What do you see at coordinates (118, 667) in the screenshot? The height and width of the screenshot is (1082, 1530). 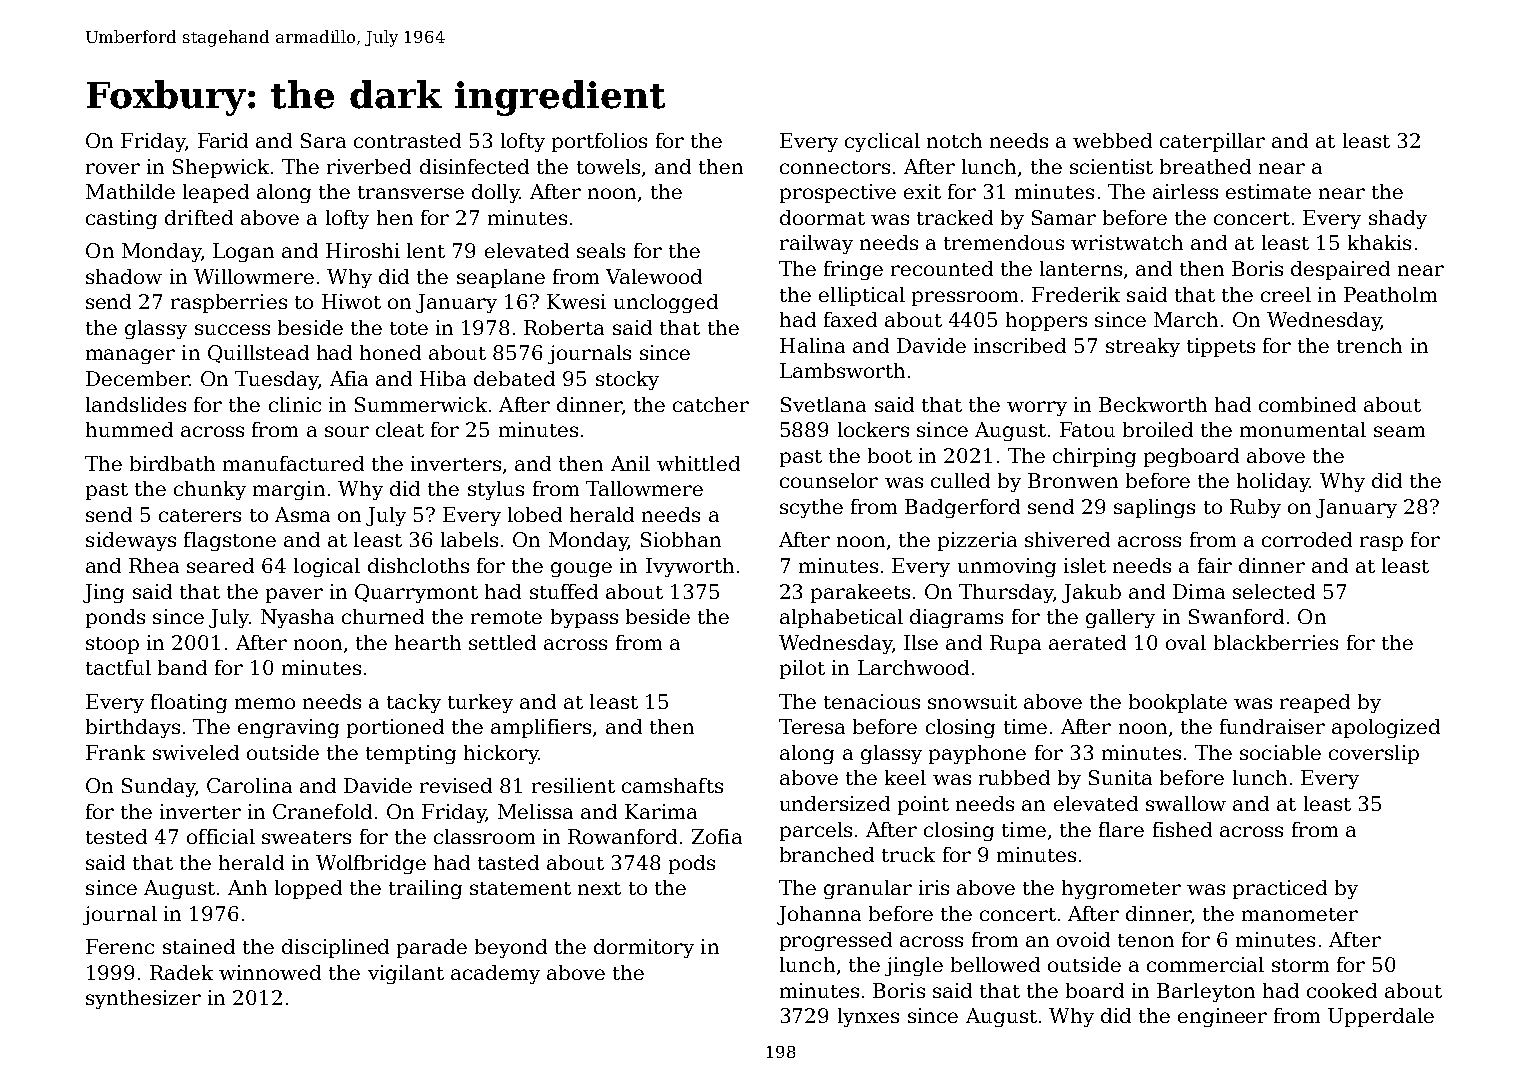 I see `tactful` at bounding box center [118, 667].
